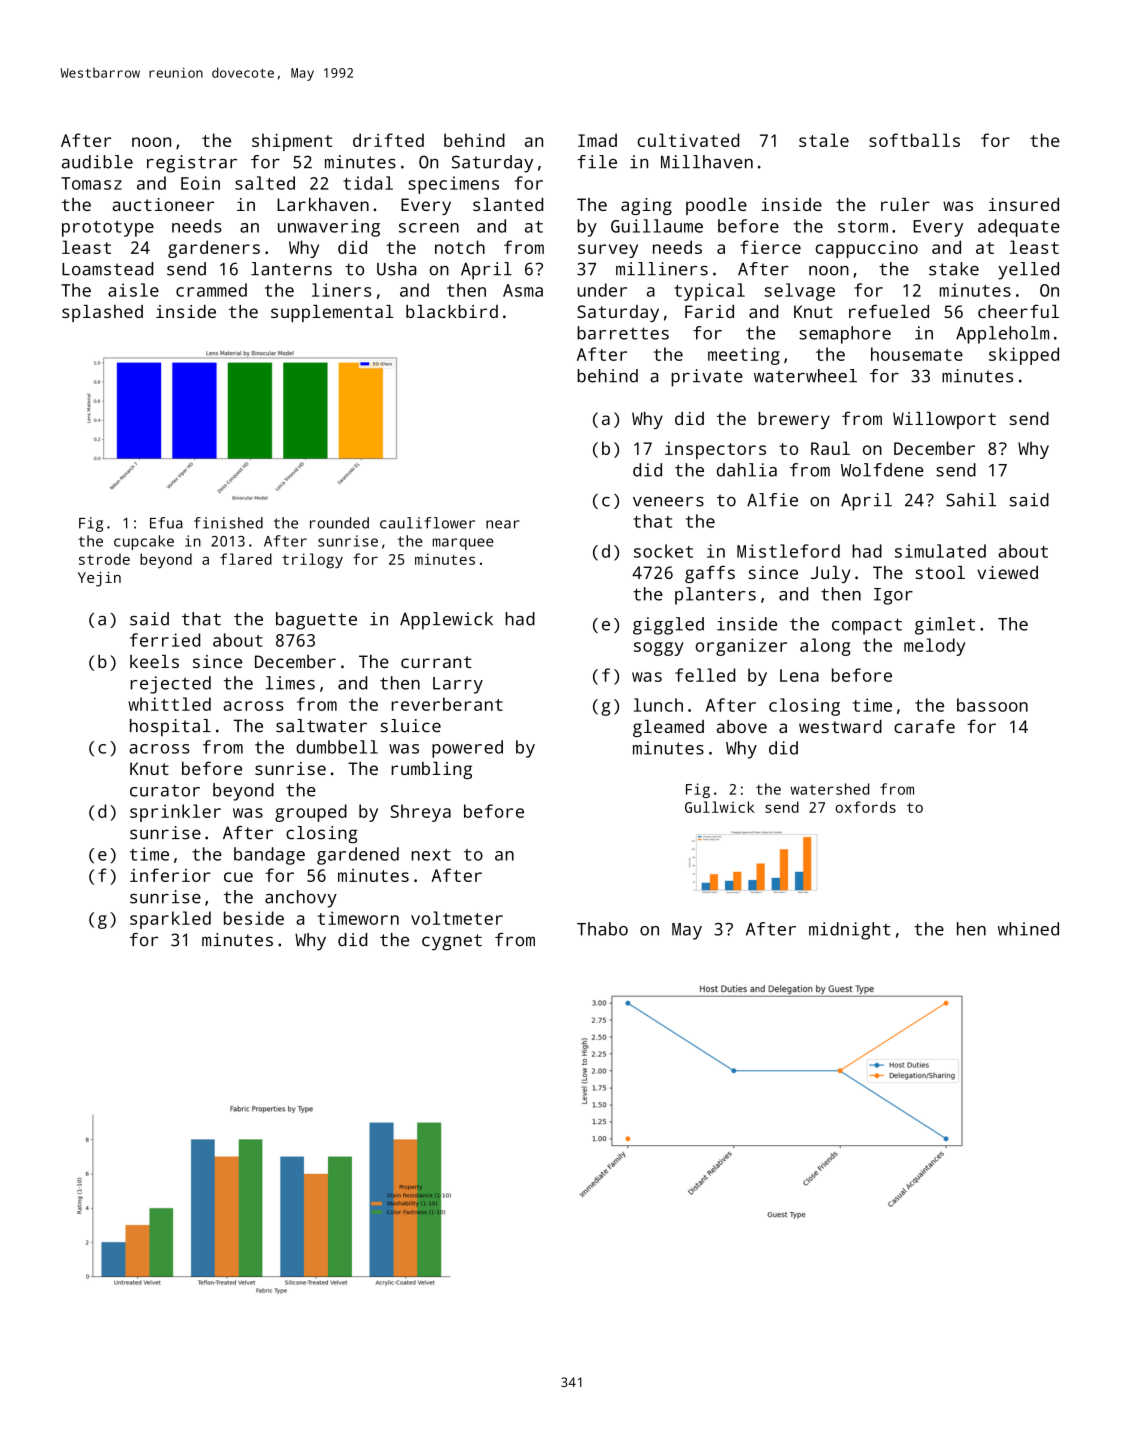 The height and width of the page is (1450, 1121). Describe the element at coordinates (940, 551) in the page. I see `simulated` at that location.
